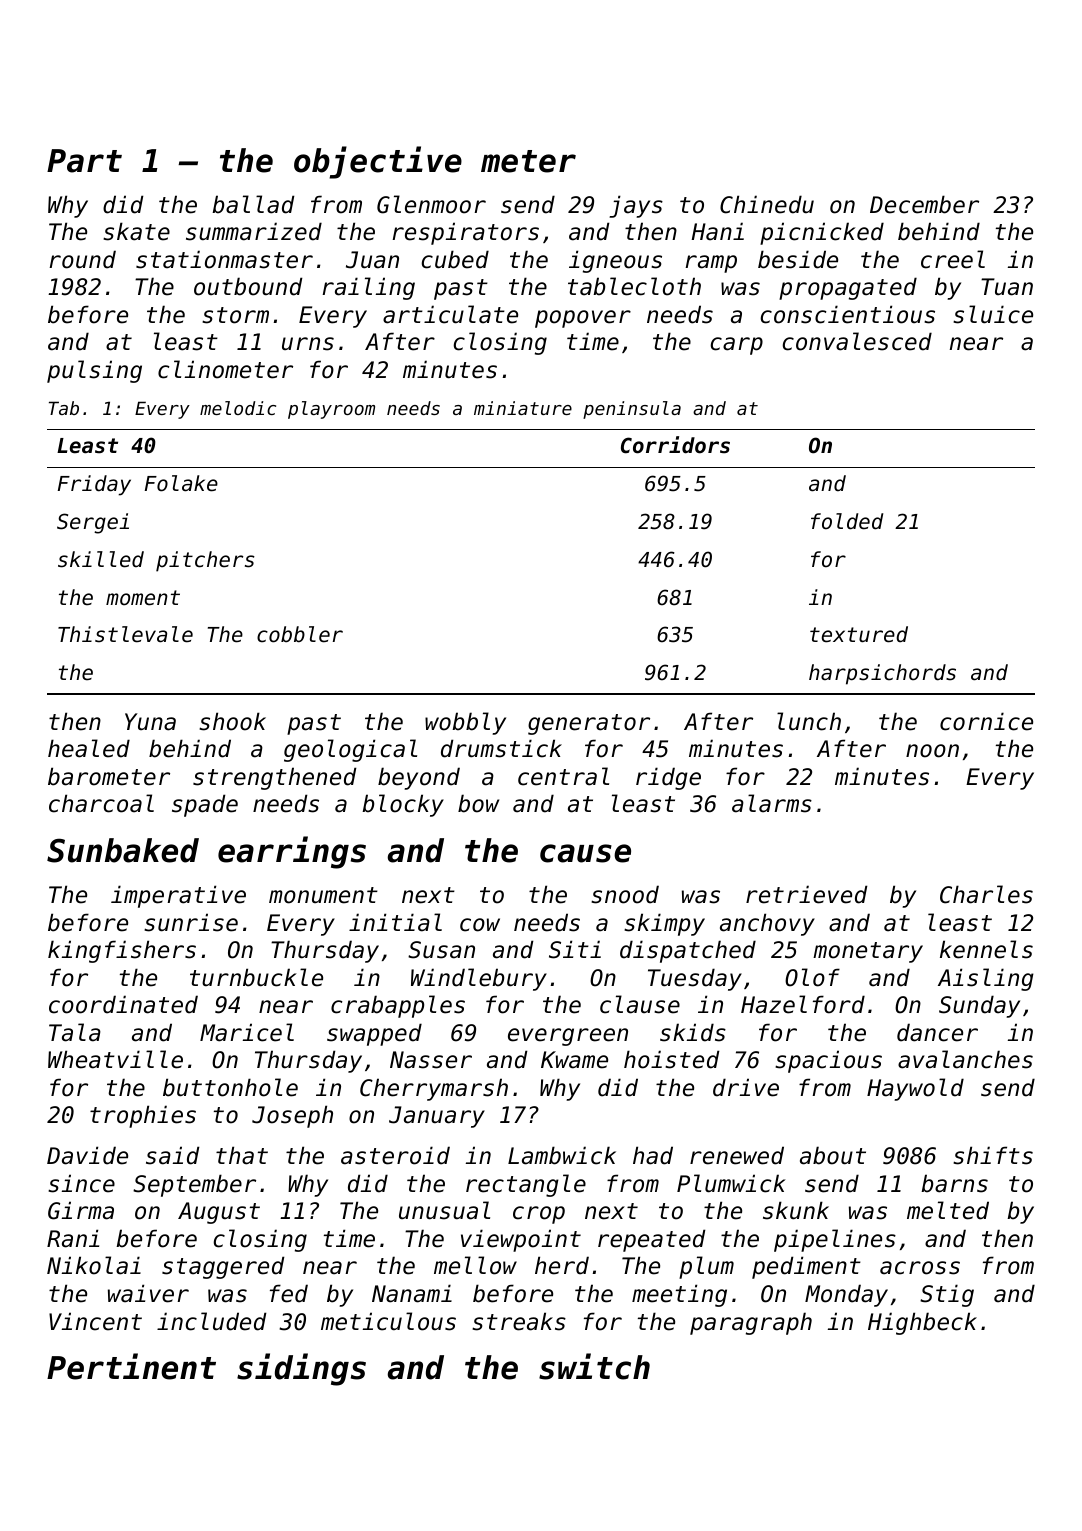  What do you see at coordinates (1007, 287) in the image?
I see `Tuan` at bounding box center [1007, 287].
